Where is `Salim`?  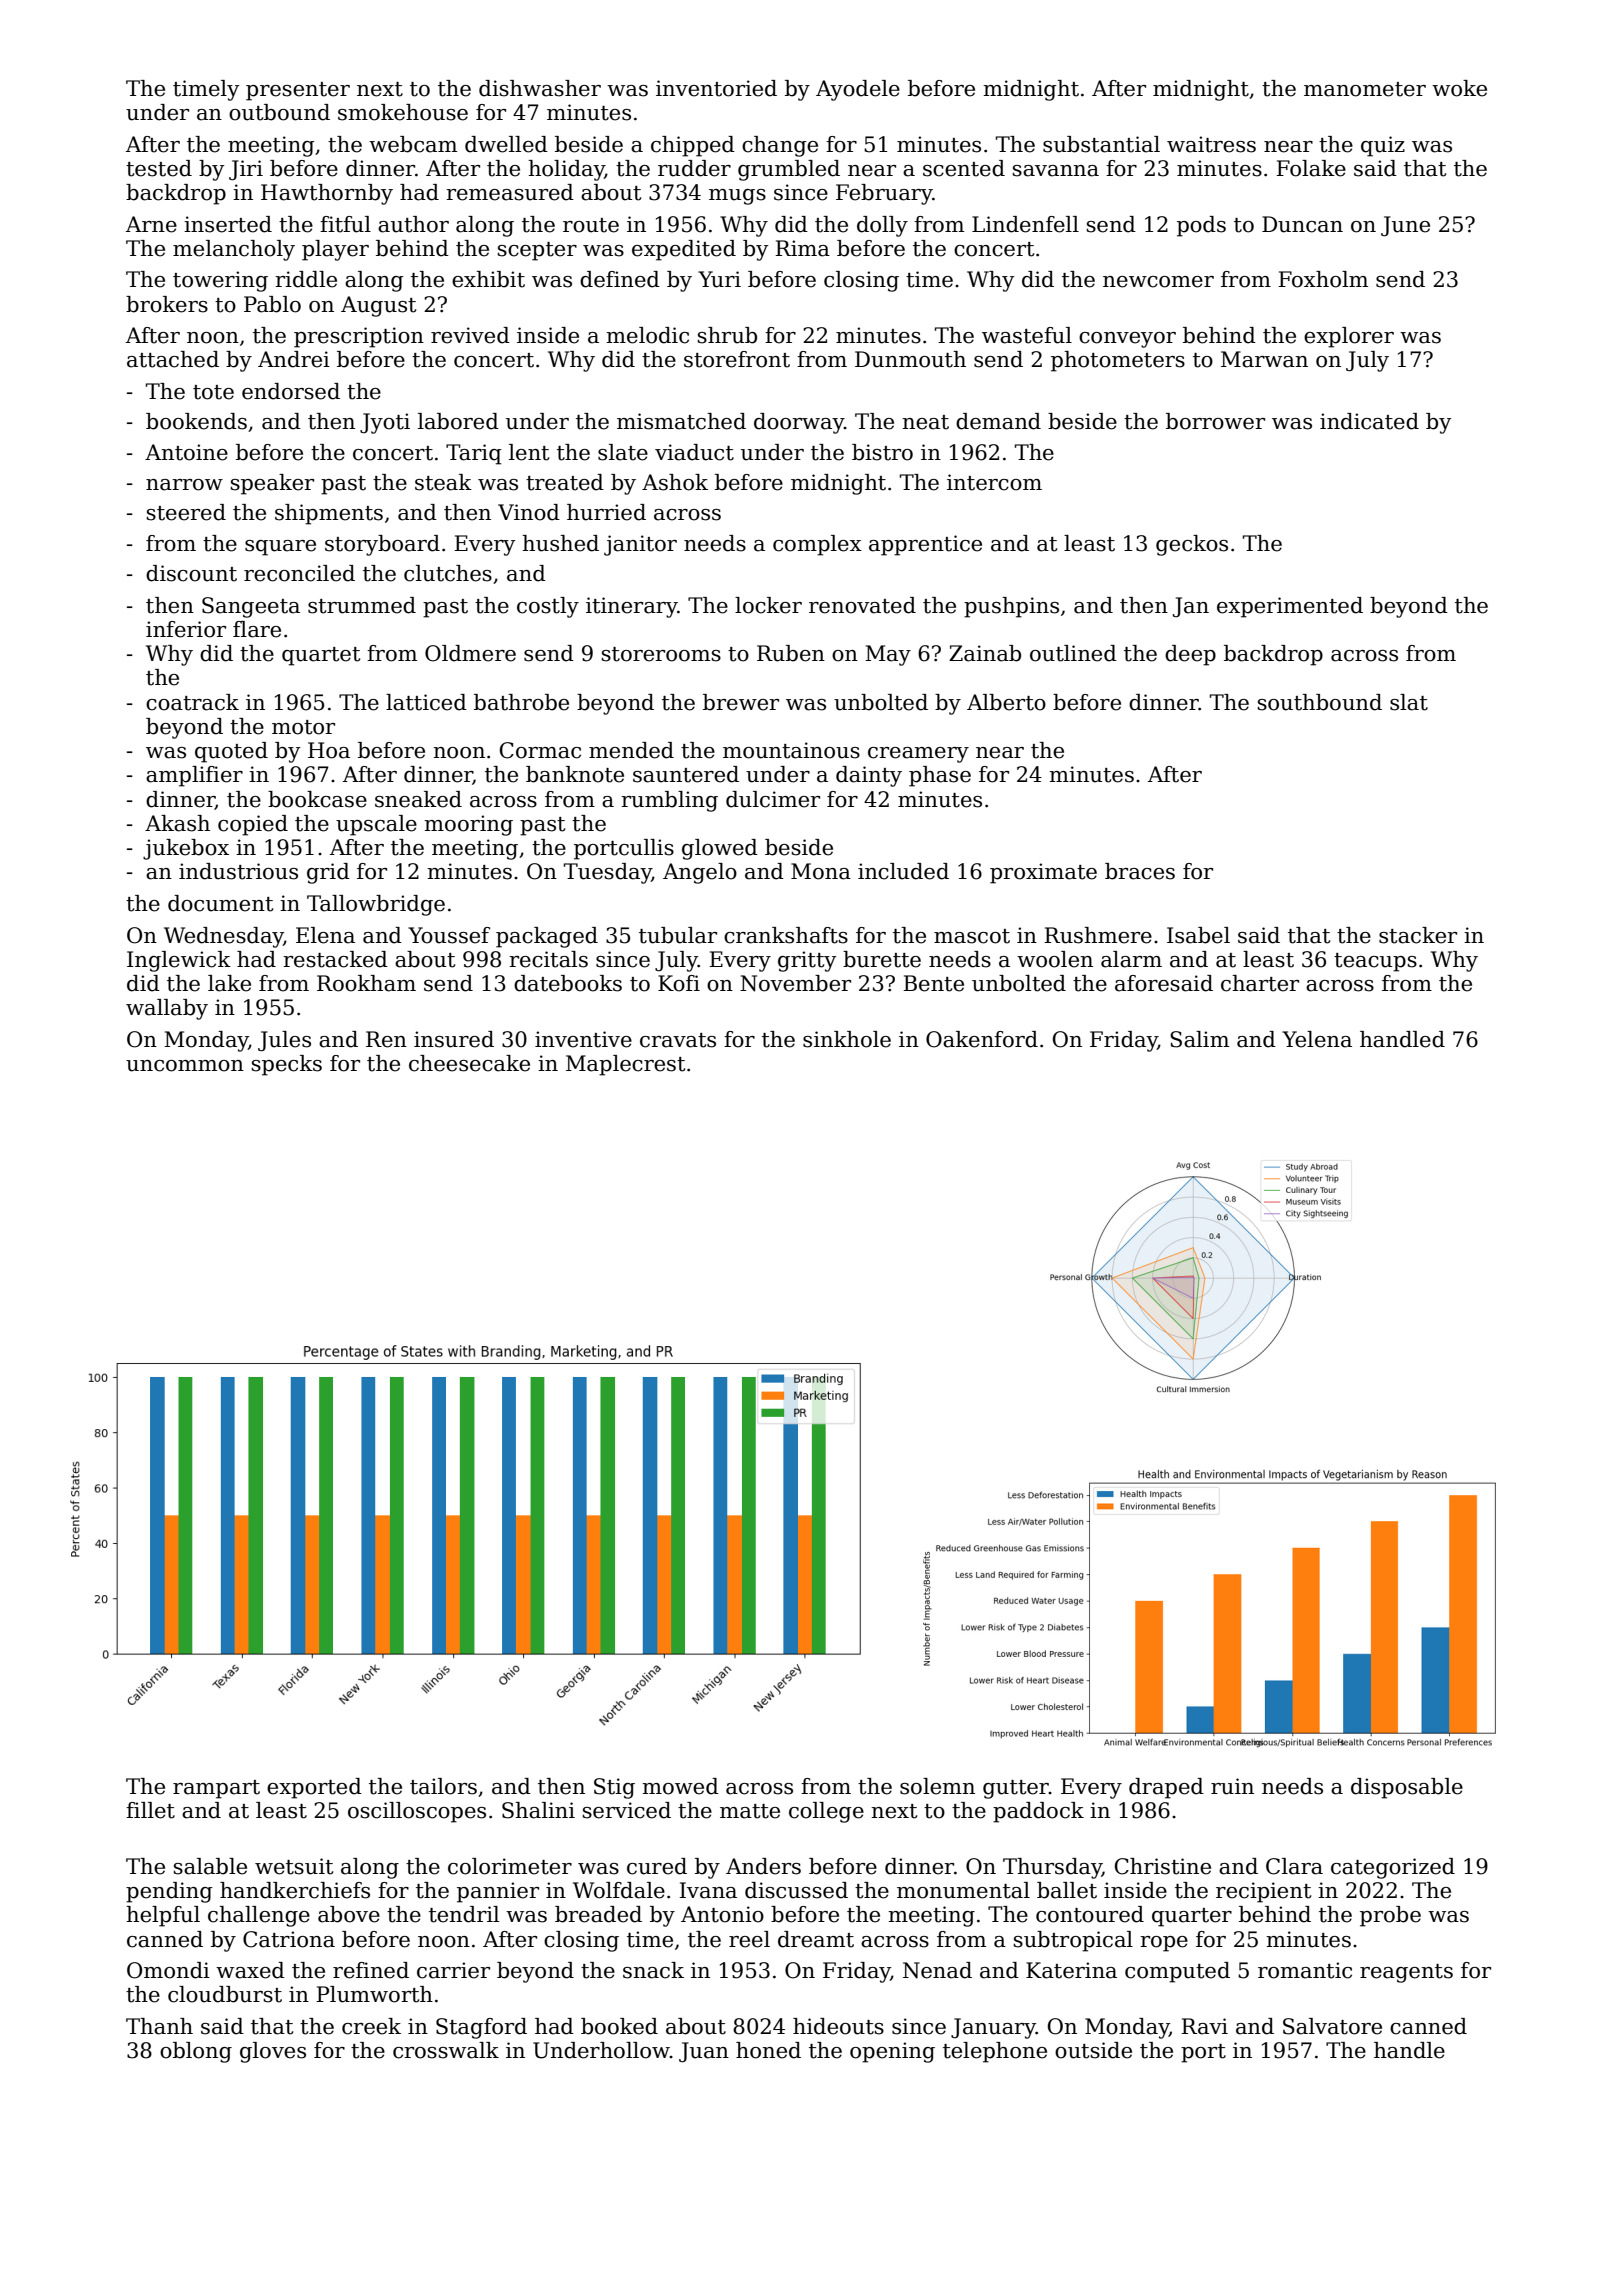 Salim is located at coordinates (1199, 1039).
